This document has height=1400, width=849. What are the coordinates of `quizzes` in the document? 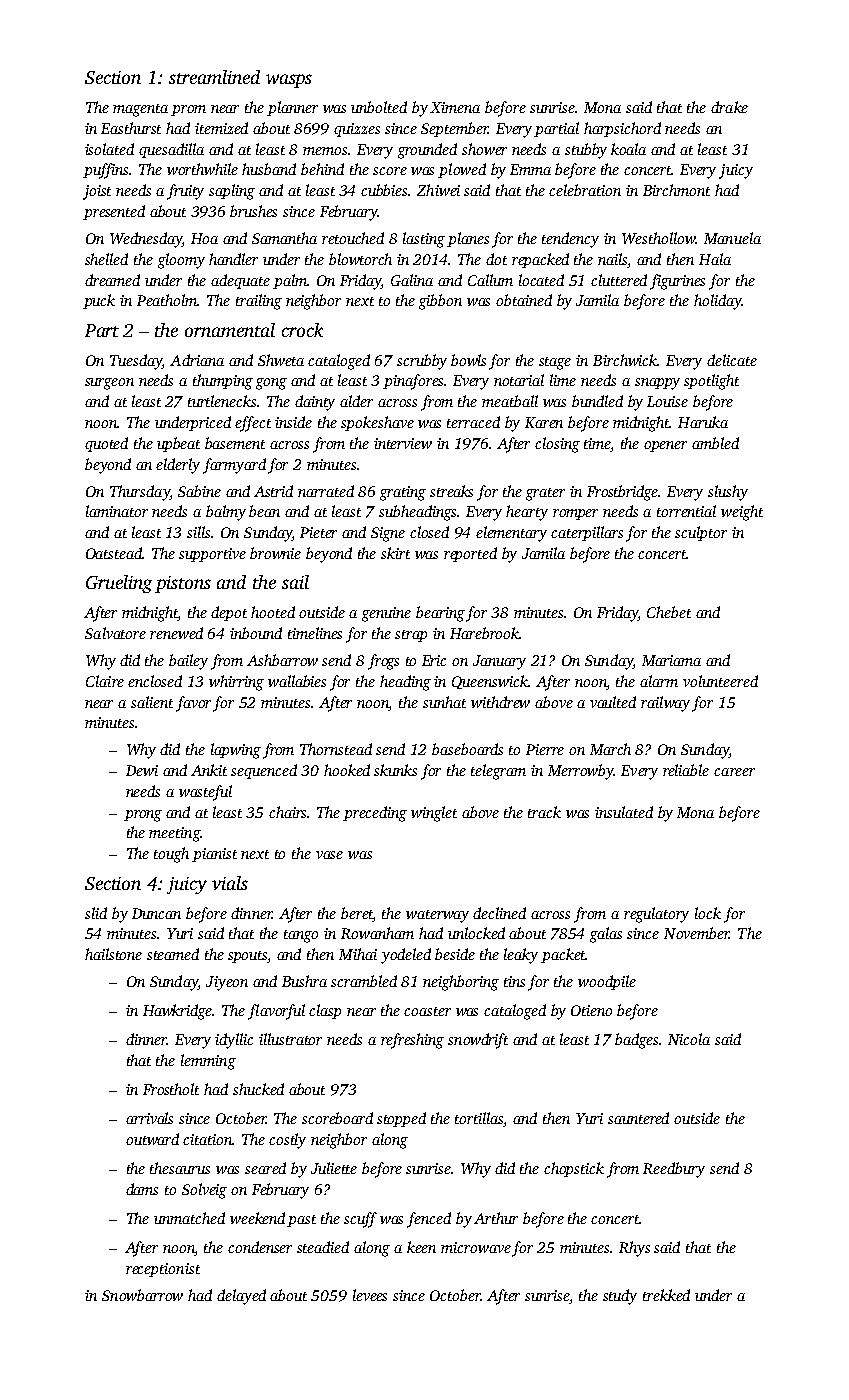 It's located at (357, 130).
